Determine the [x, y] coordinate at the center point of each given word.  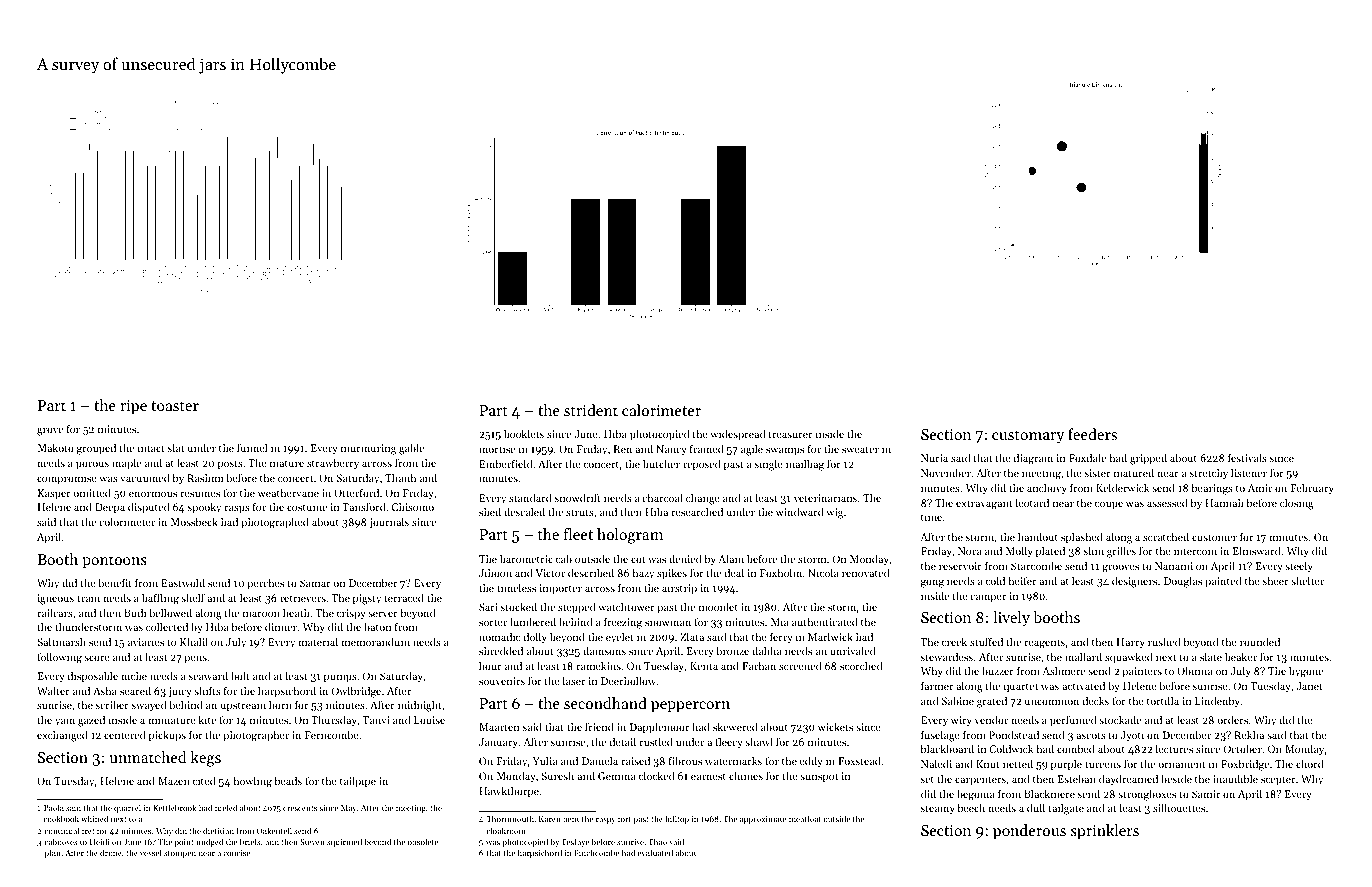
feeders [1092, 434]
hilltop [677, 819]
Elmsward [1256, 550]
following [59, 658]
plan [53, 853]
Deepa [110, 508]
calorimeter [661, 410]
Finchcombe [596, 852]
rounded [1260, 641]
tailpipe [358, 782]
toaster [175, 406]
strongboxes [1147, 795]
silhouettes [1179, 807]
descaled [524, 511]
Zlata [692, 636]
